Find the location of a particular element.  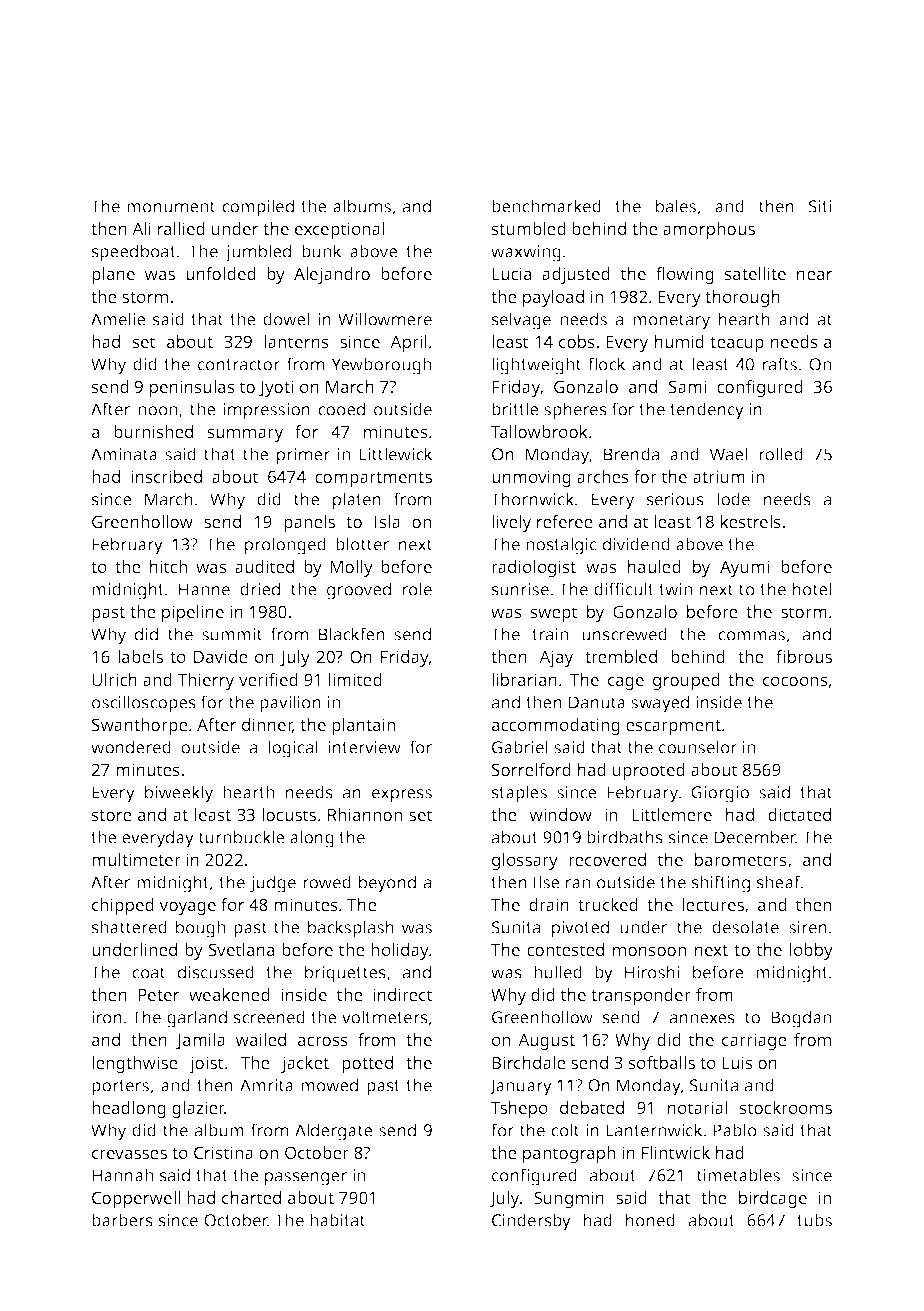

pipeline is located at coordinates (193, 613).
